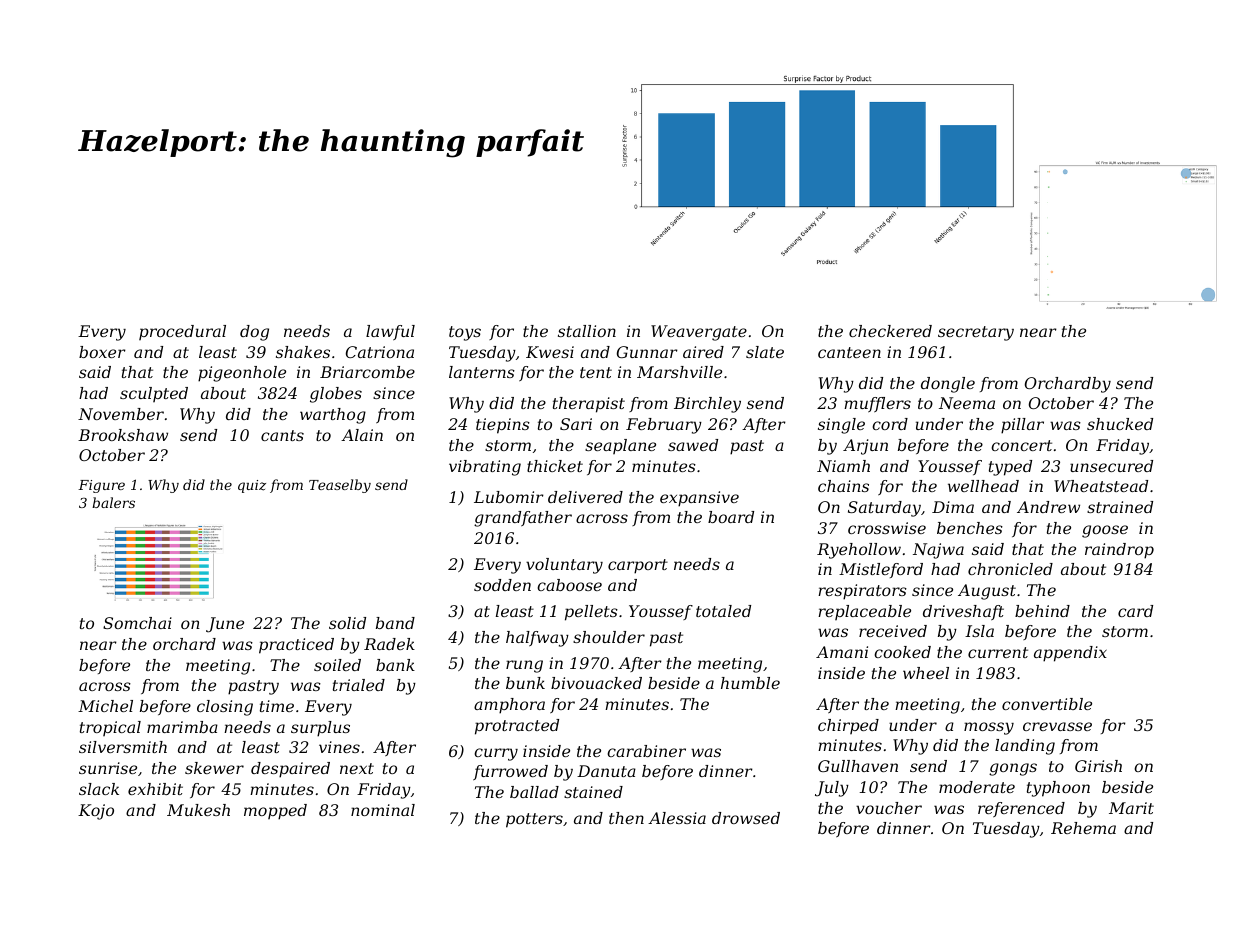 Image resolution: width=1233 pixels, height=952 pixels. What do you see at coordinates (555, 466) in the screenshot?
I see `thicket` at bounding box center [555, 466].
